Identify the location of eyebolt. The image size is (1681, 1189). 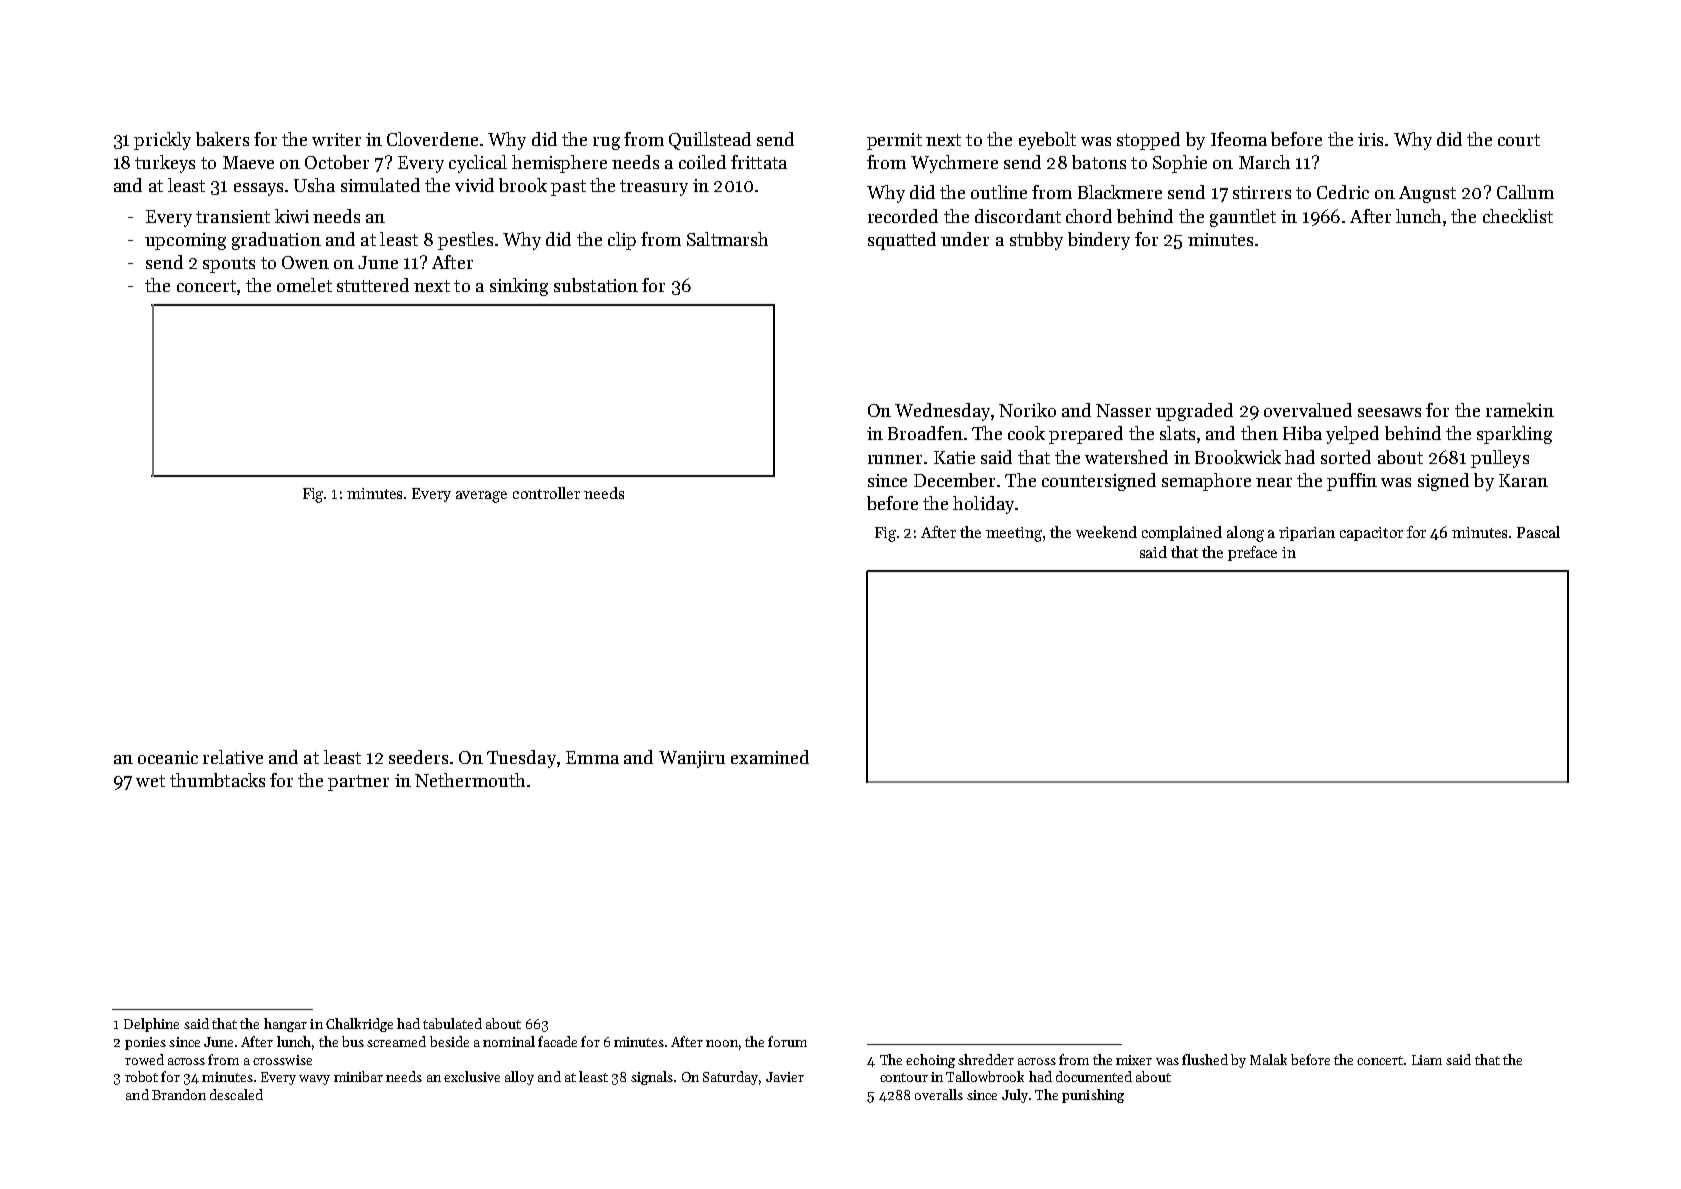
(1047, 141).
